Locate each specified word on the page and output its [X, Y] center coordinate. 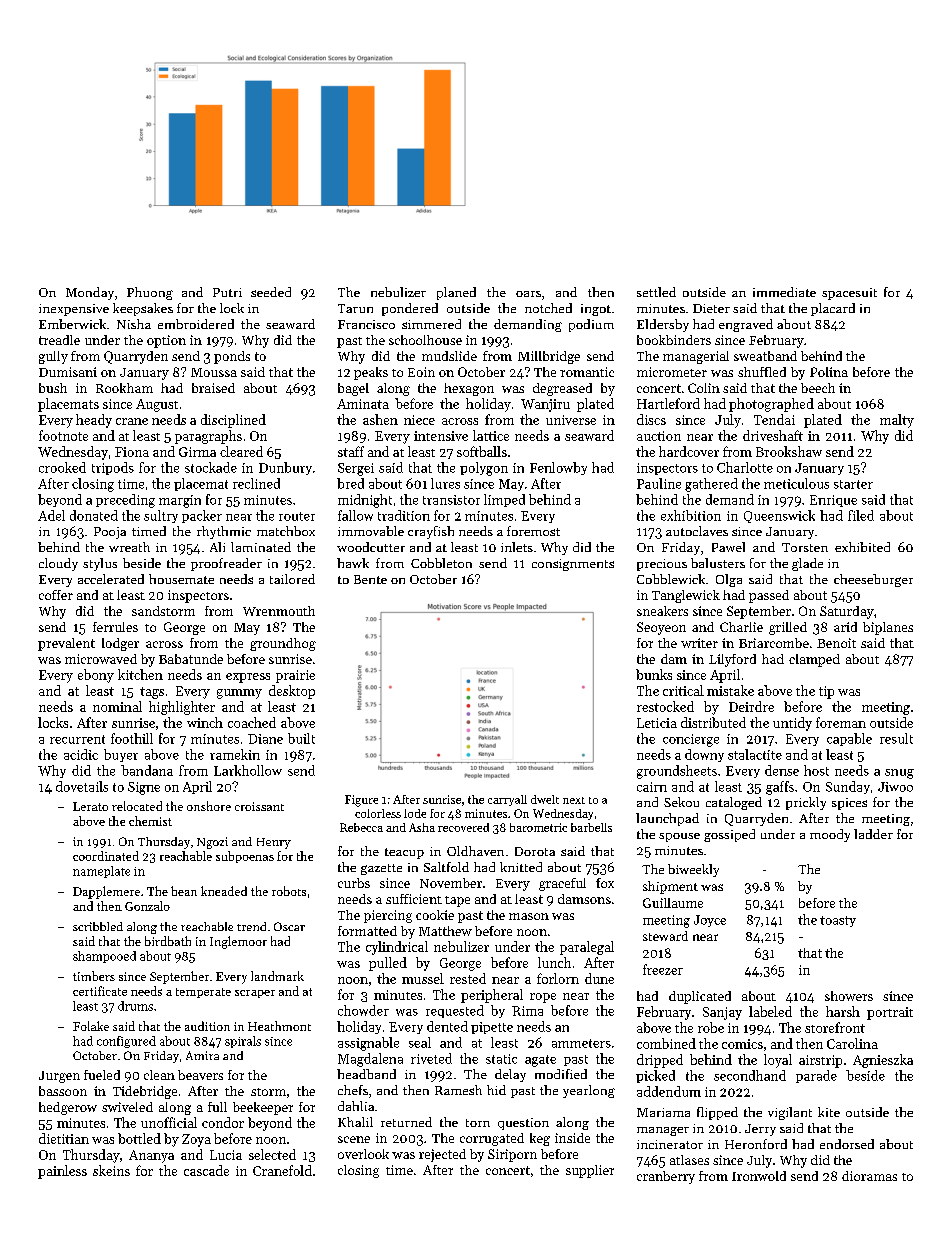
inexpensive [74, 310]
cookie [435, 915]
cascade [206, 1170]
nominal [117, 706]
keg [540, 1139]
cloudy [58, 564]
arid [845, 627]
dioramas [869, 1176]
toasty [838, 921]
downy [704, 755]
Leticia [657, 723]
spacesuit [849, 294]
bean [184, 891]
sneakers [662, 611]
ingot [596, 310]
